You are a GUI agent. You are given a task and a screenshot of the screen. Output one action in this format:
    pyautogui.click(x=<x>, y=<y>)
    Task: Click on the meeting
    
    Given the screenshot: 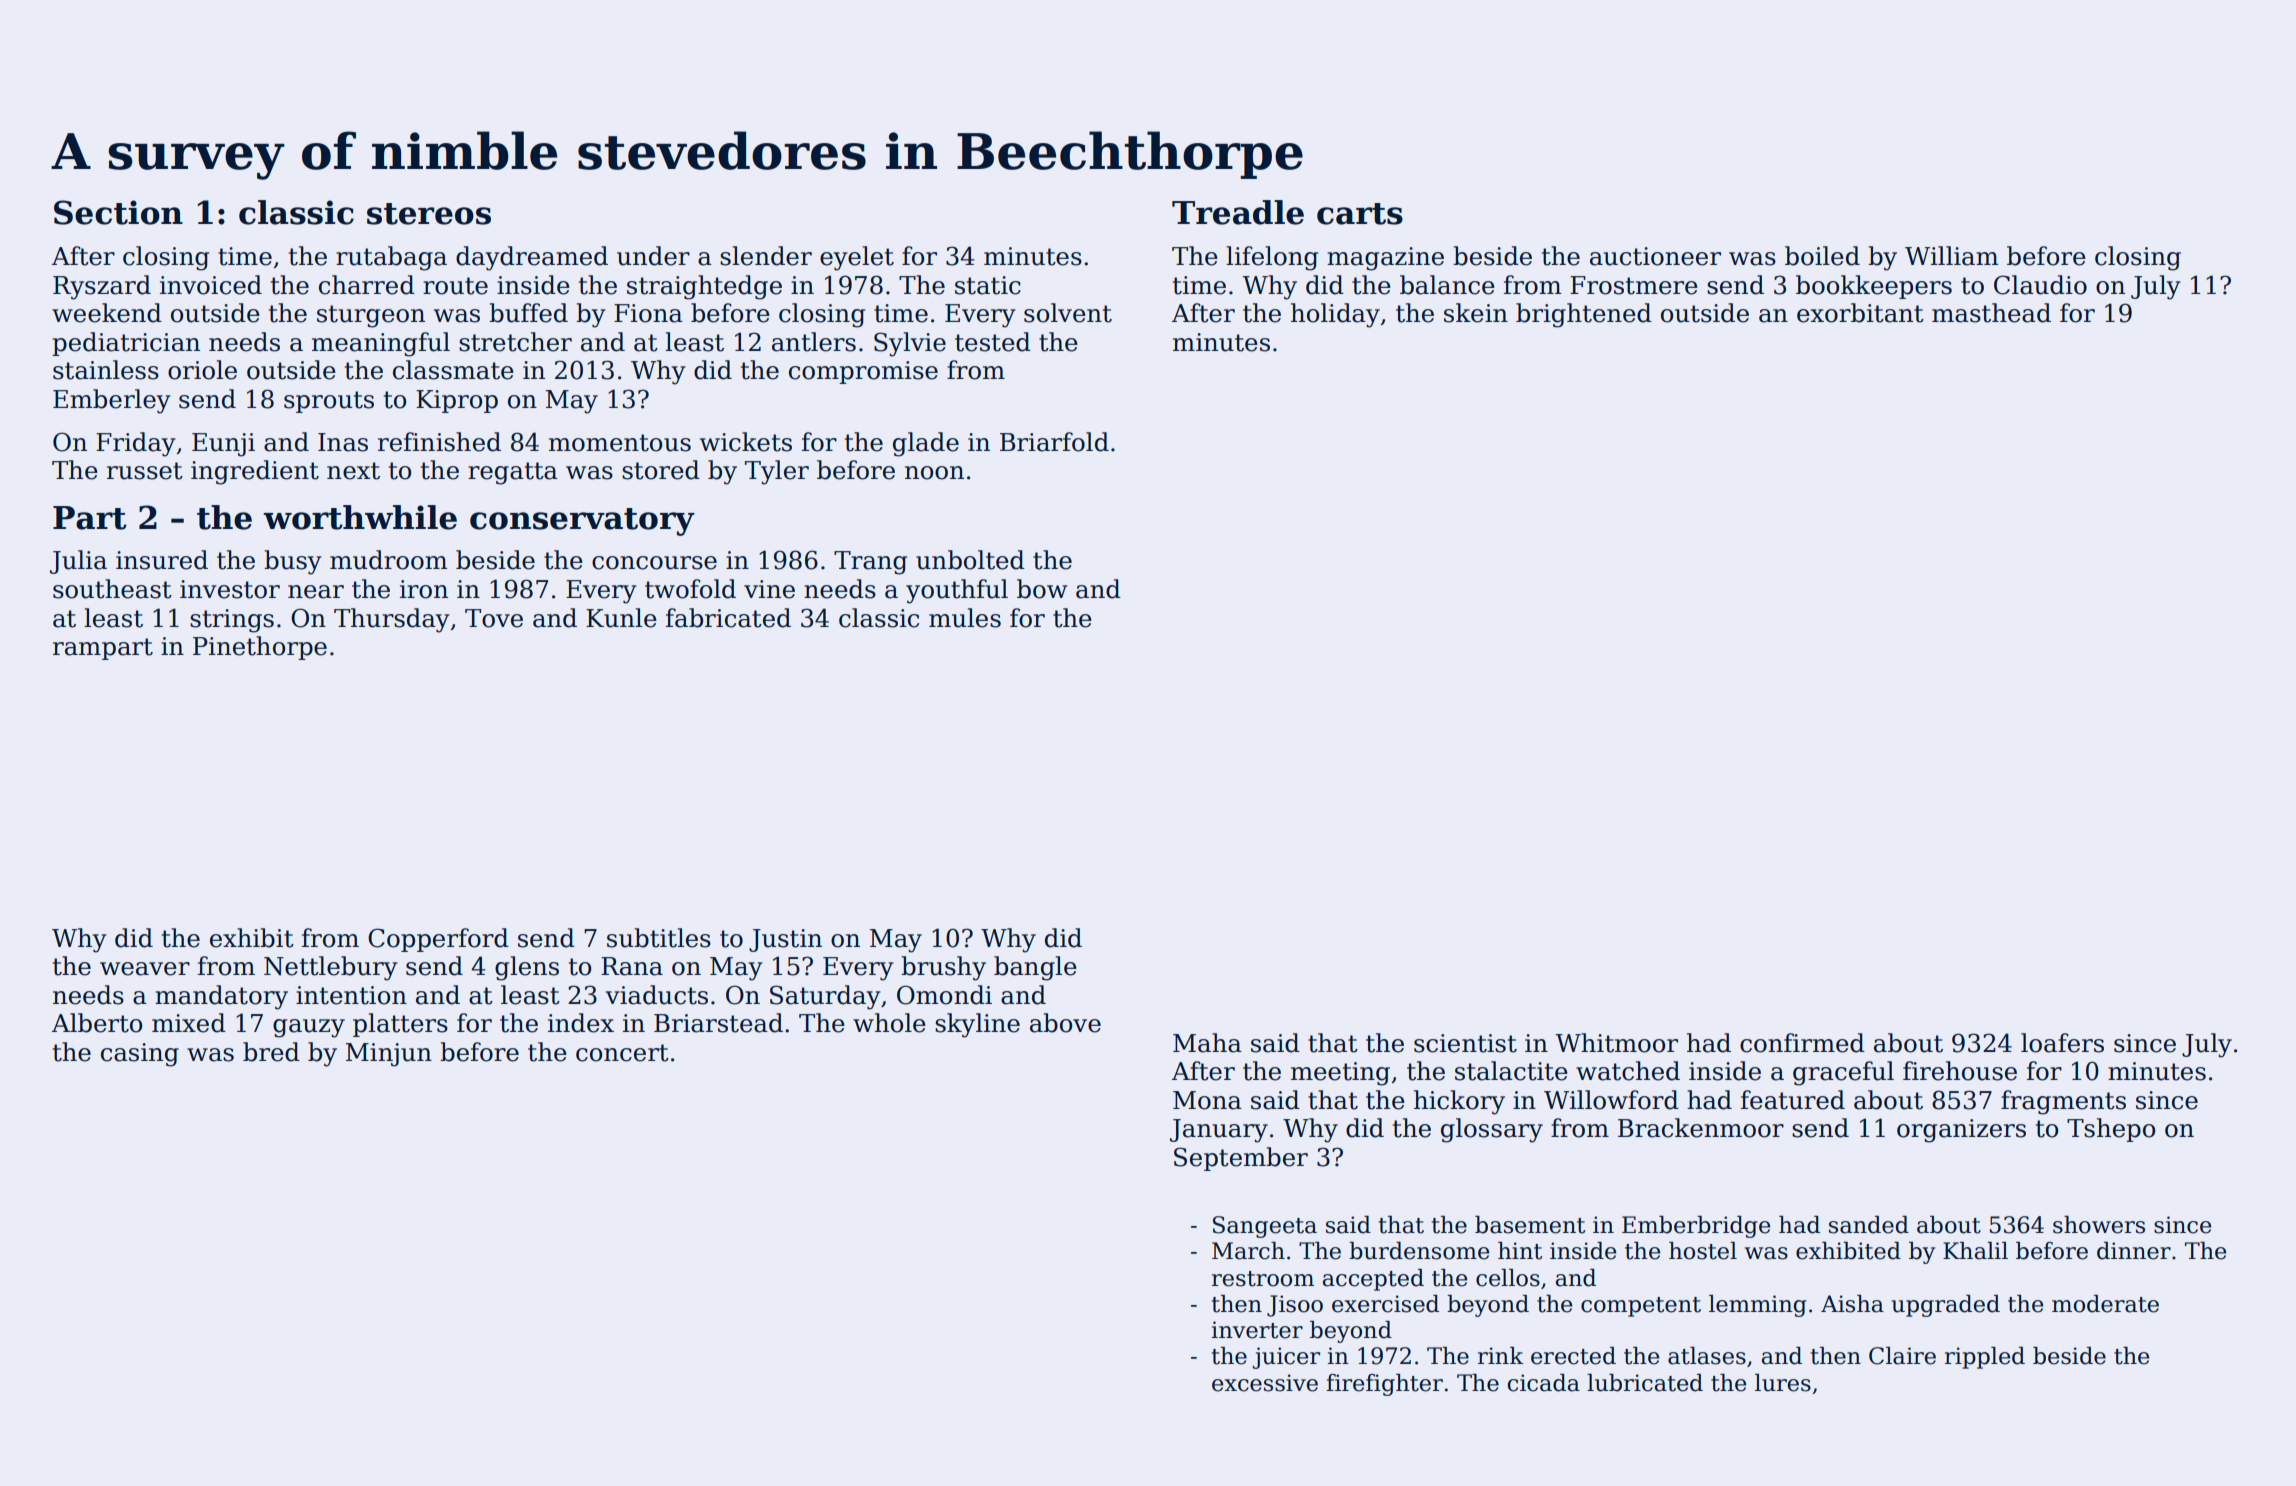 What is the action you would take?
    pyautogui.click(x=1340, y=1074)
